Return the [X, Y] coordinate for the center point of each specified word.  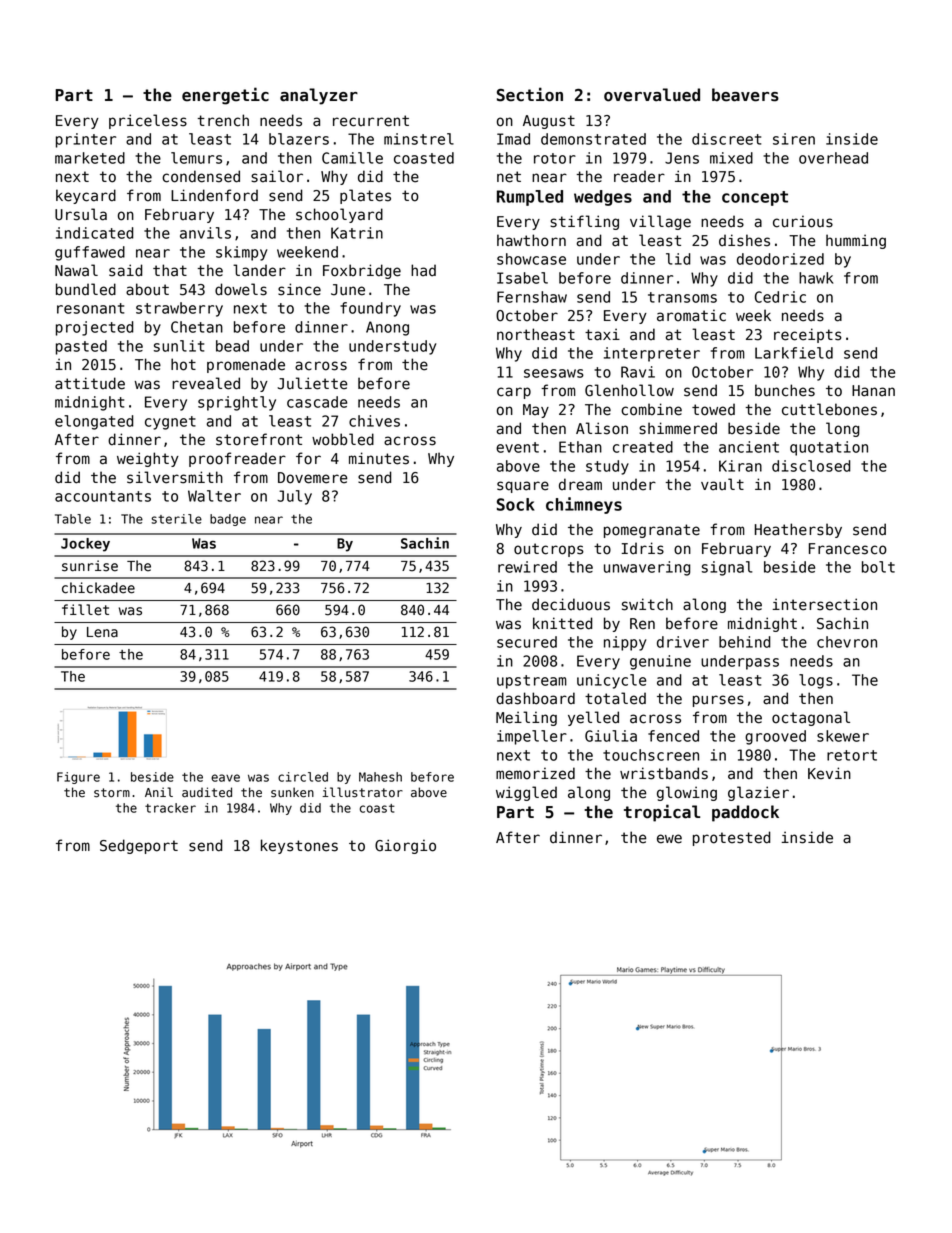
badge [228, 520]
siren [794, 139]
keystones [299, 846]
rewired [527, 567]
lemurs [196, 158]
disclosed [811, 466]
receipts [808, 335]
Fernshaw [532, 297]
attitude [90, 383]
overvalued [652, 95]
